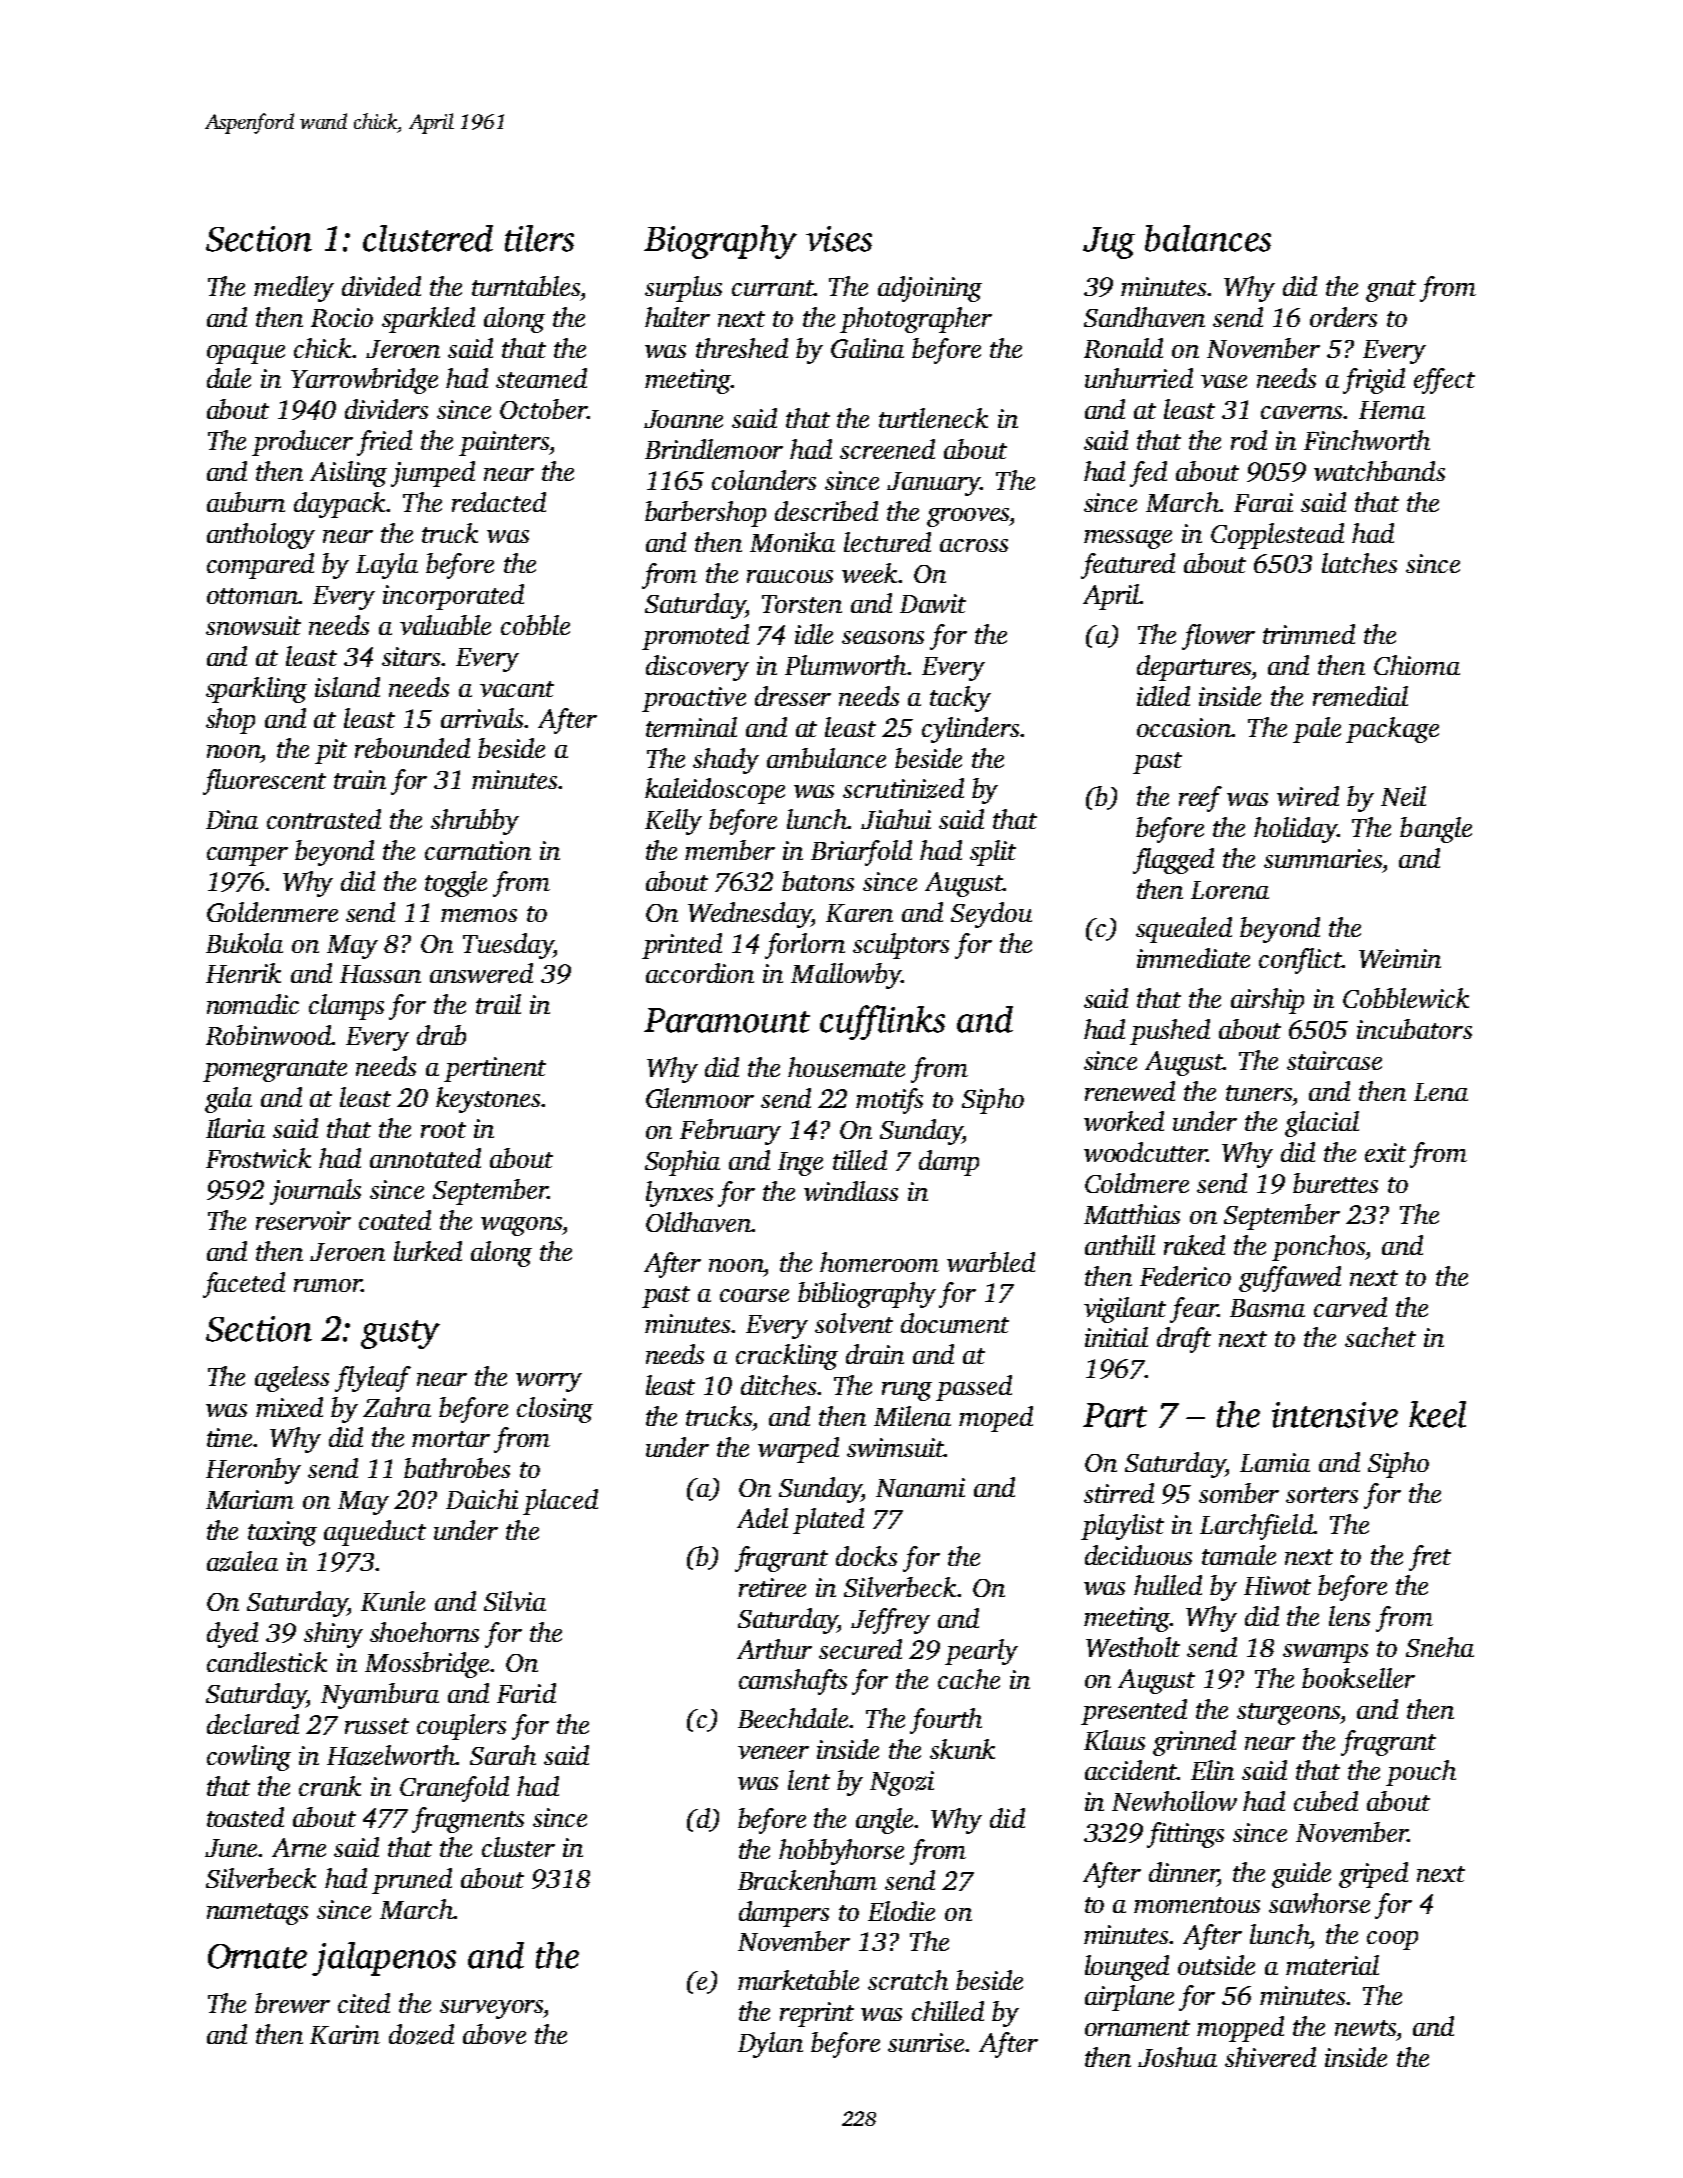 The width and height of the image is (1683, 2178). What do you see at coordinates (896, 819) in the image?
I see `Jiahui` at bounding box center [896, 819].
